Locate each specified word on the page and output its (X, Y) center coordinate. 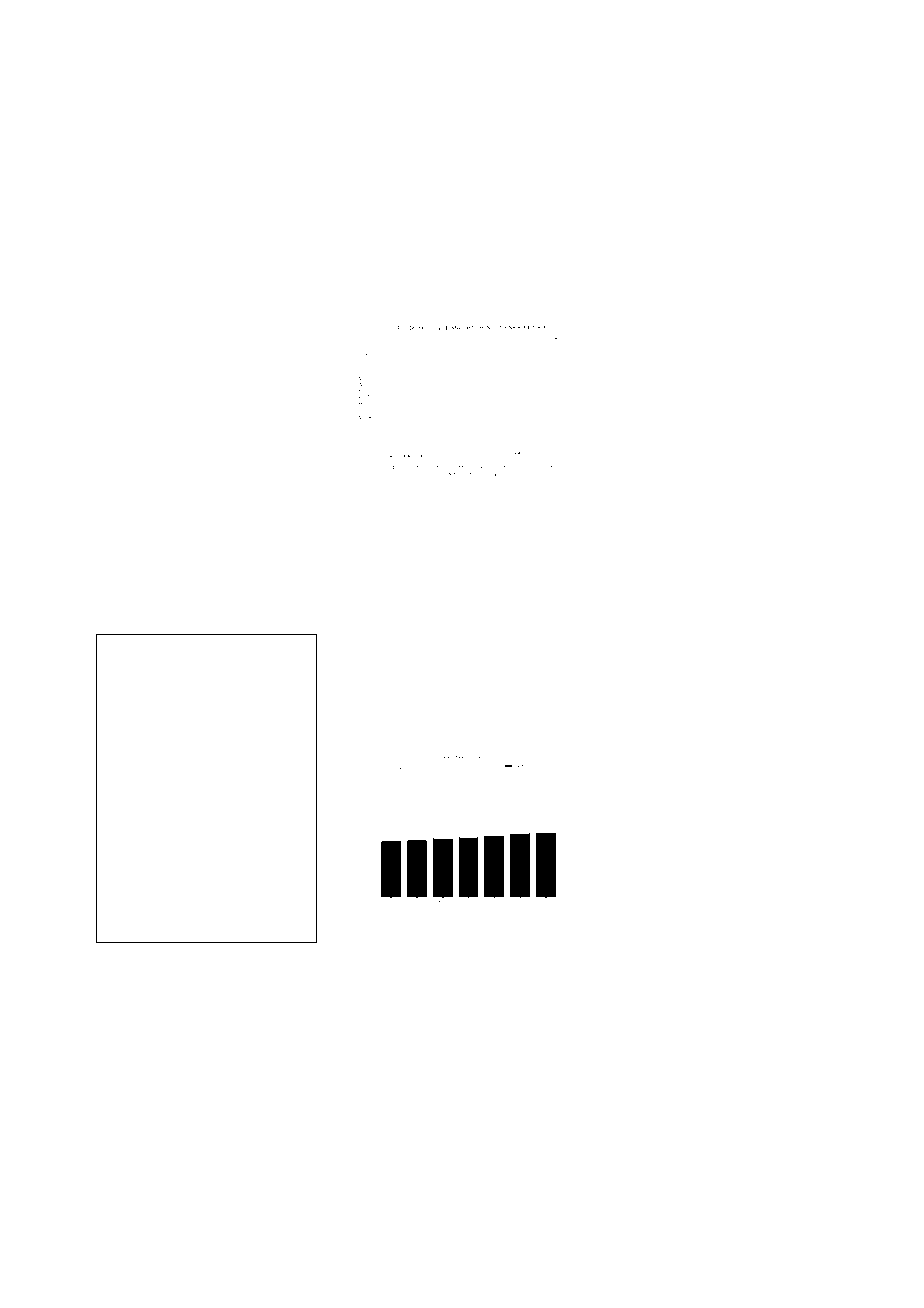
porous (291, 300)
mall (752, 465)
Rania (169, 953)
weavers (805, 385)
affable (772, 437)
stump (426, 599)
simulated (202, 207)
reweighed (463, 1207)
